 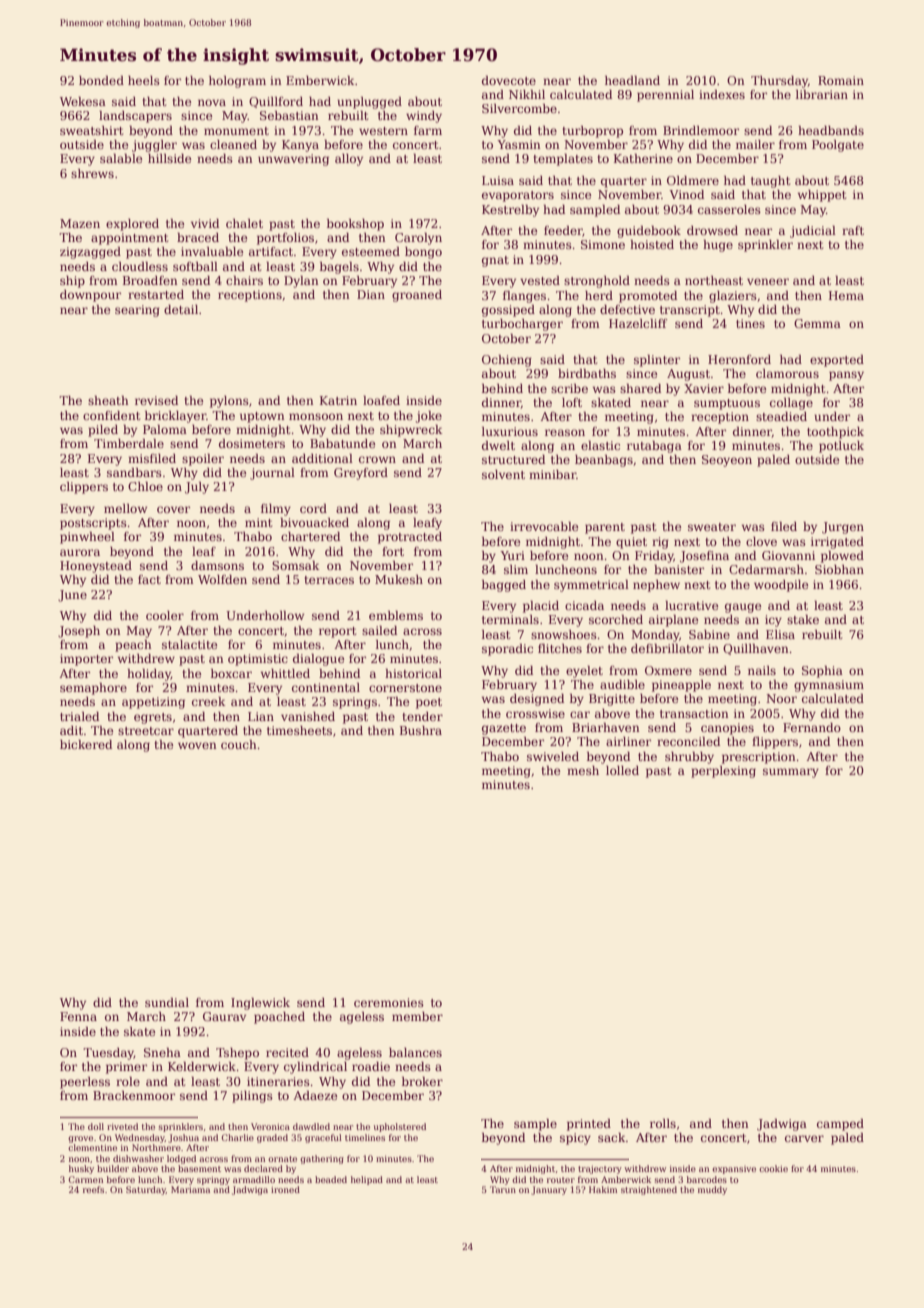 What do you see at coordinates (841, 447) in the screenshot?
I see `potluck` at bounding box center [841, 447].
